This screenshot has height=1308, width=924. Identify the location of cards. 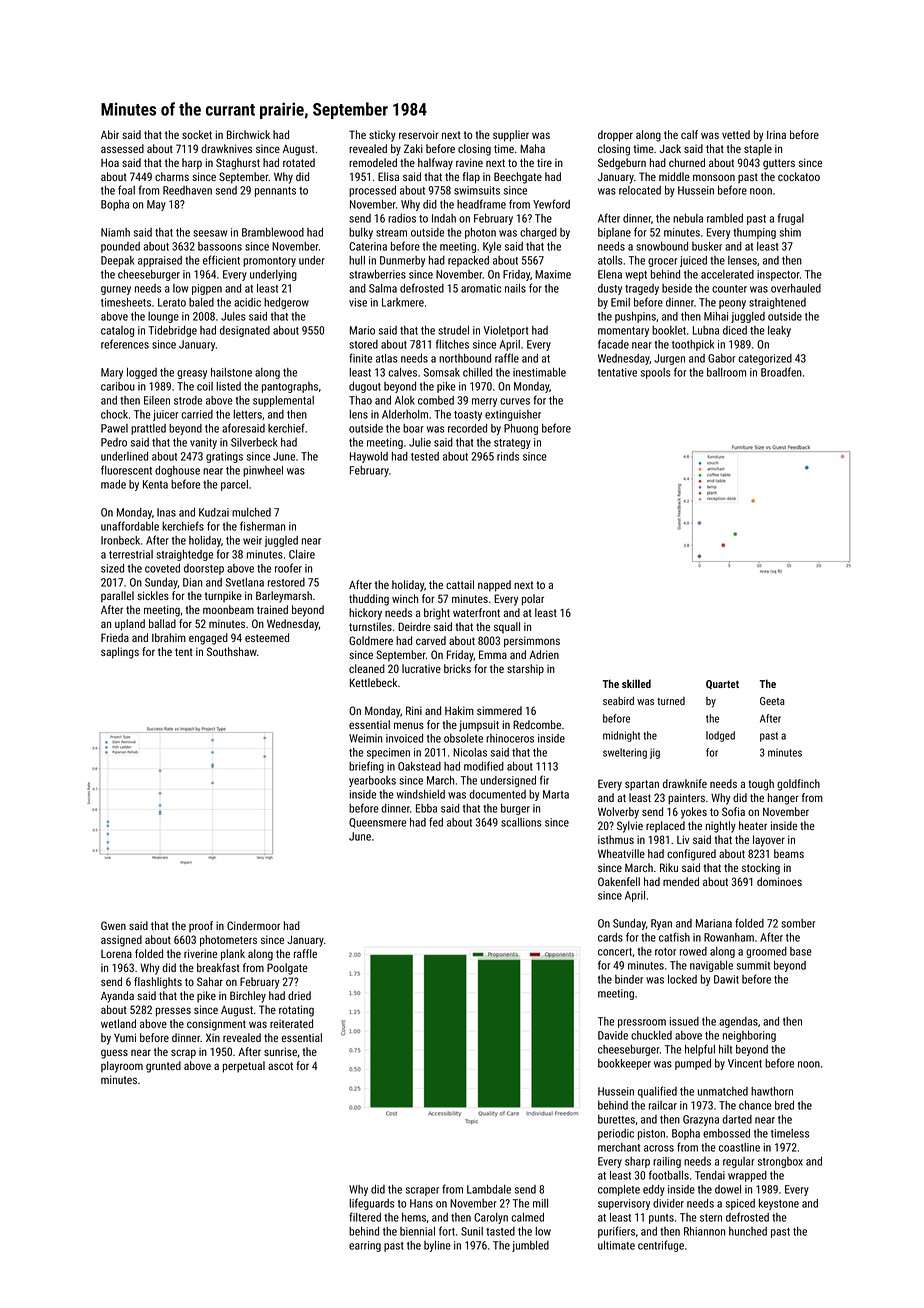
(610, 937).
